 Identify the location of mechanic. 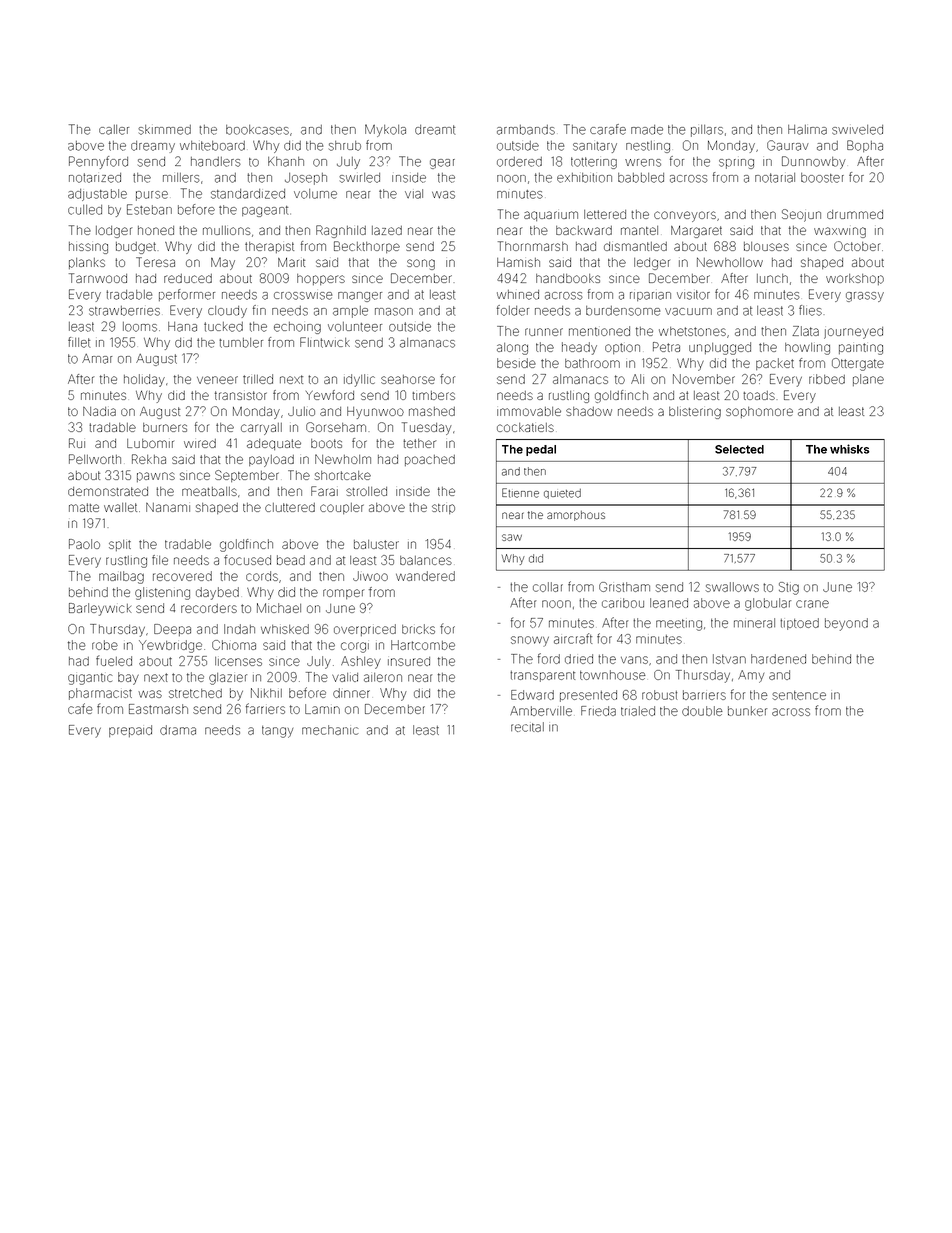
(330, 730).
